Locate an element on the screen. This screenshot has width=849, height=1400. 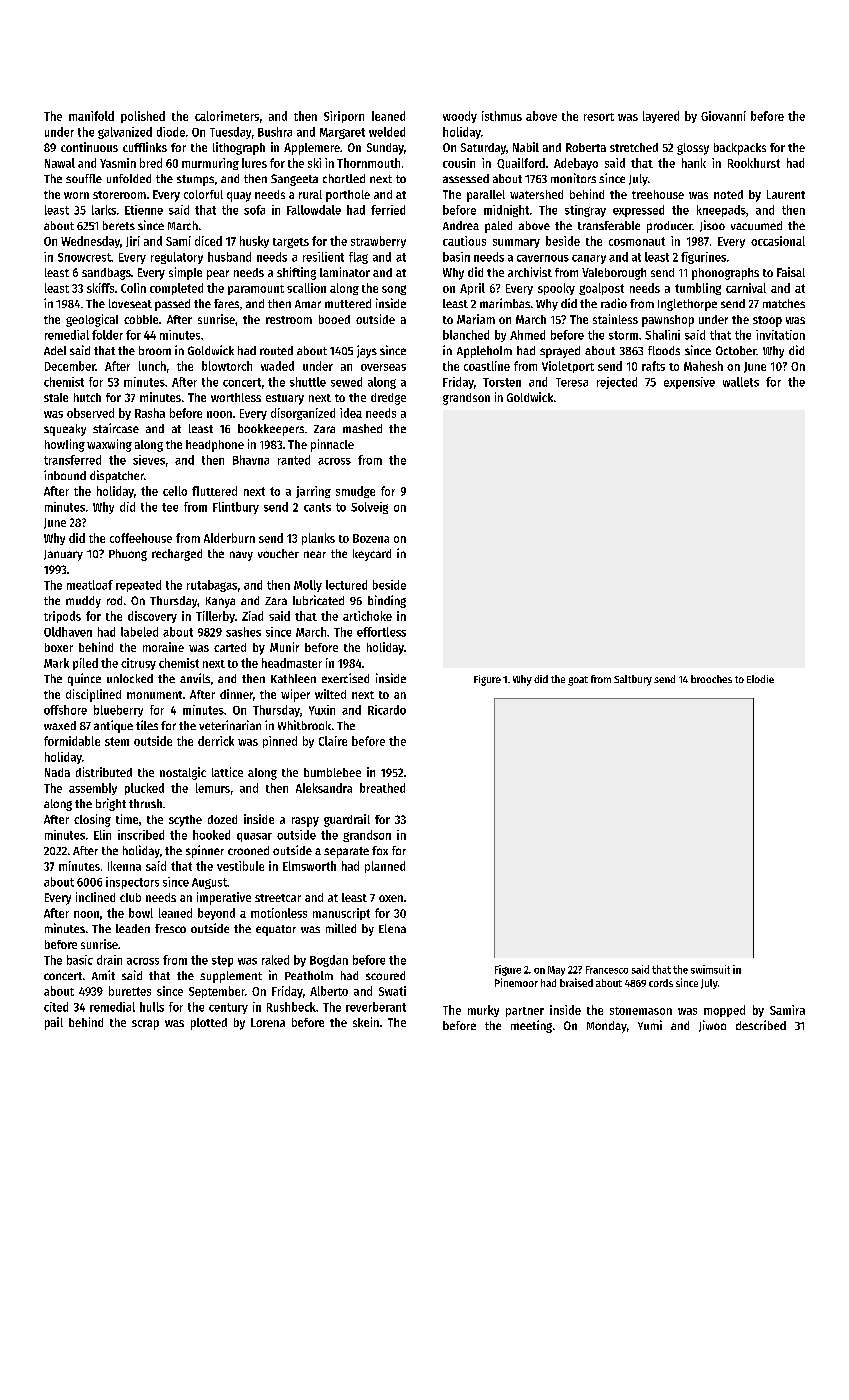
partner is located at coordinates (525, 1012).
